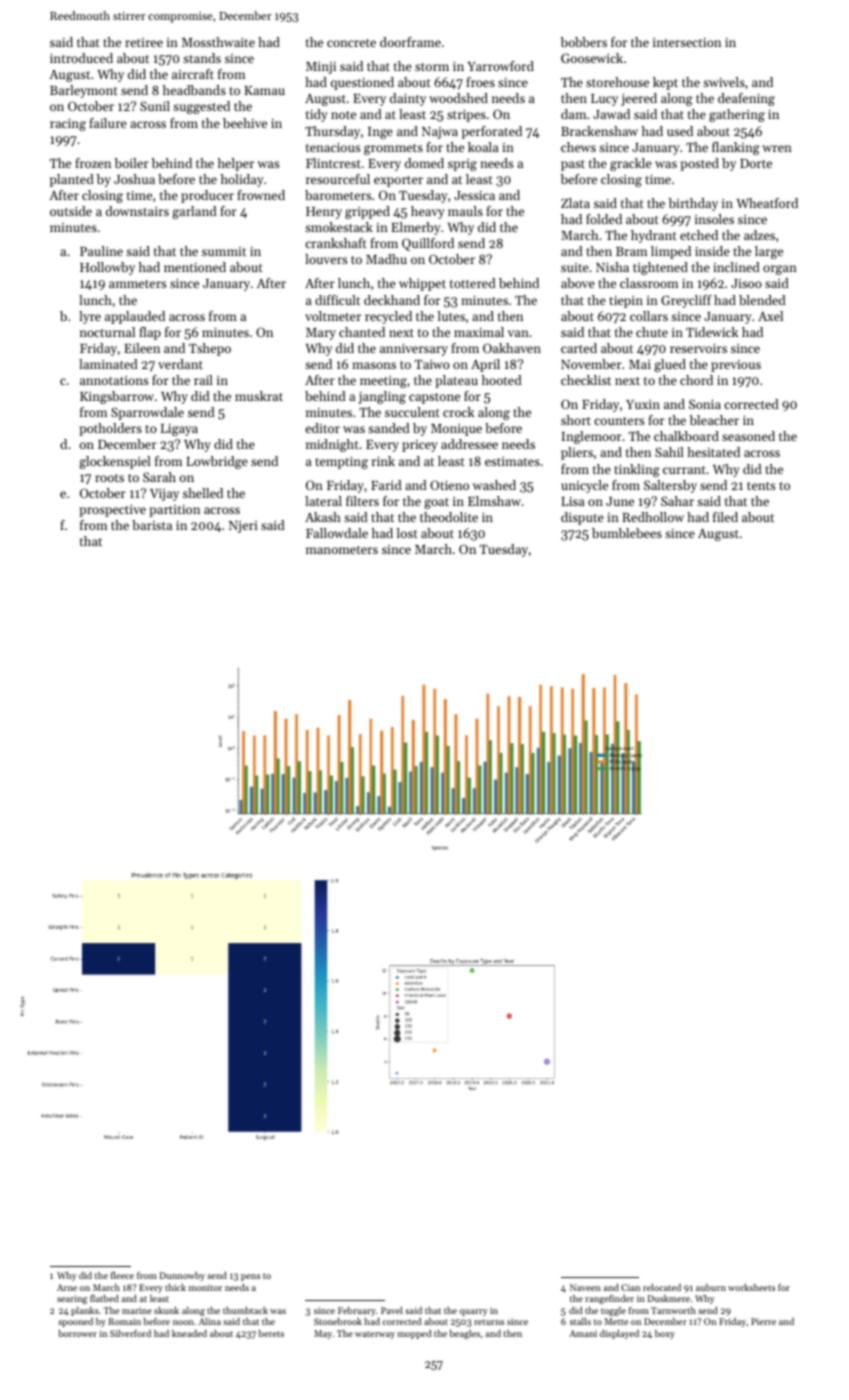 This image has width=849, height=1400. Describe the element at coordinates (410, 42) in the image. I see `doorframe` at that location.
